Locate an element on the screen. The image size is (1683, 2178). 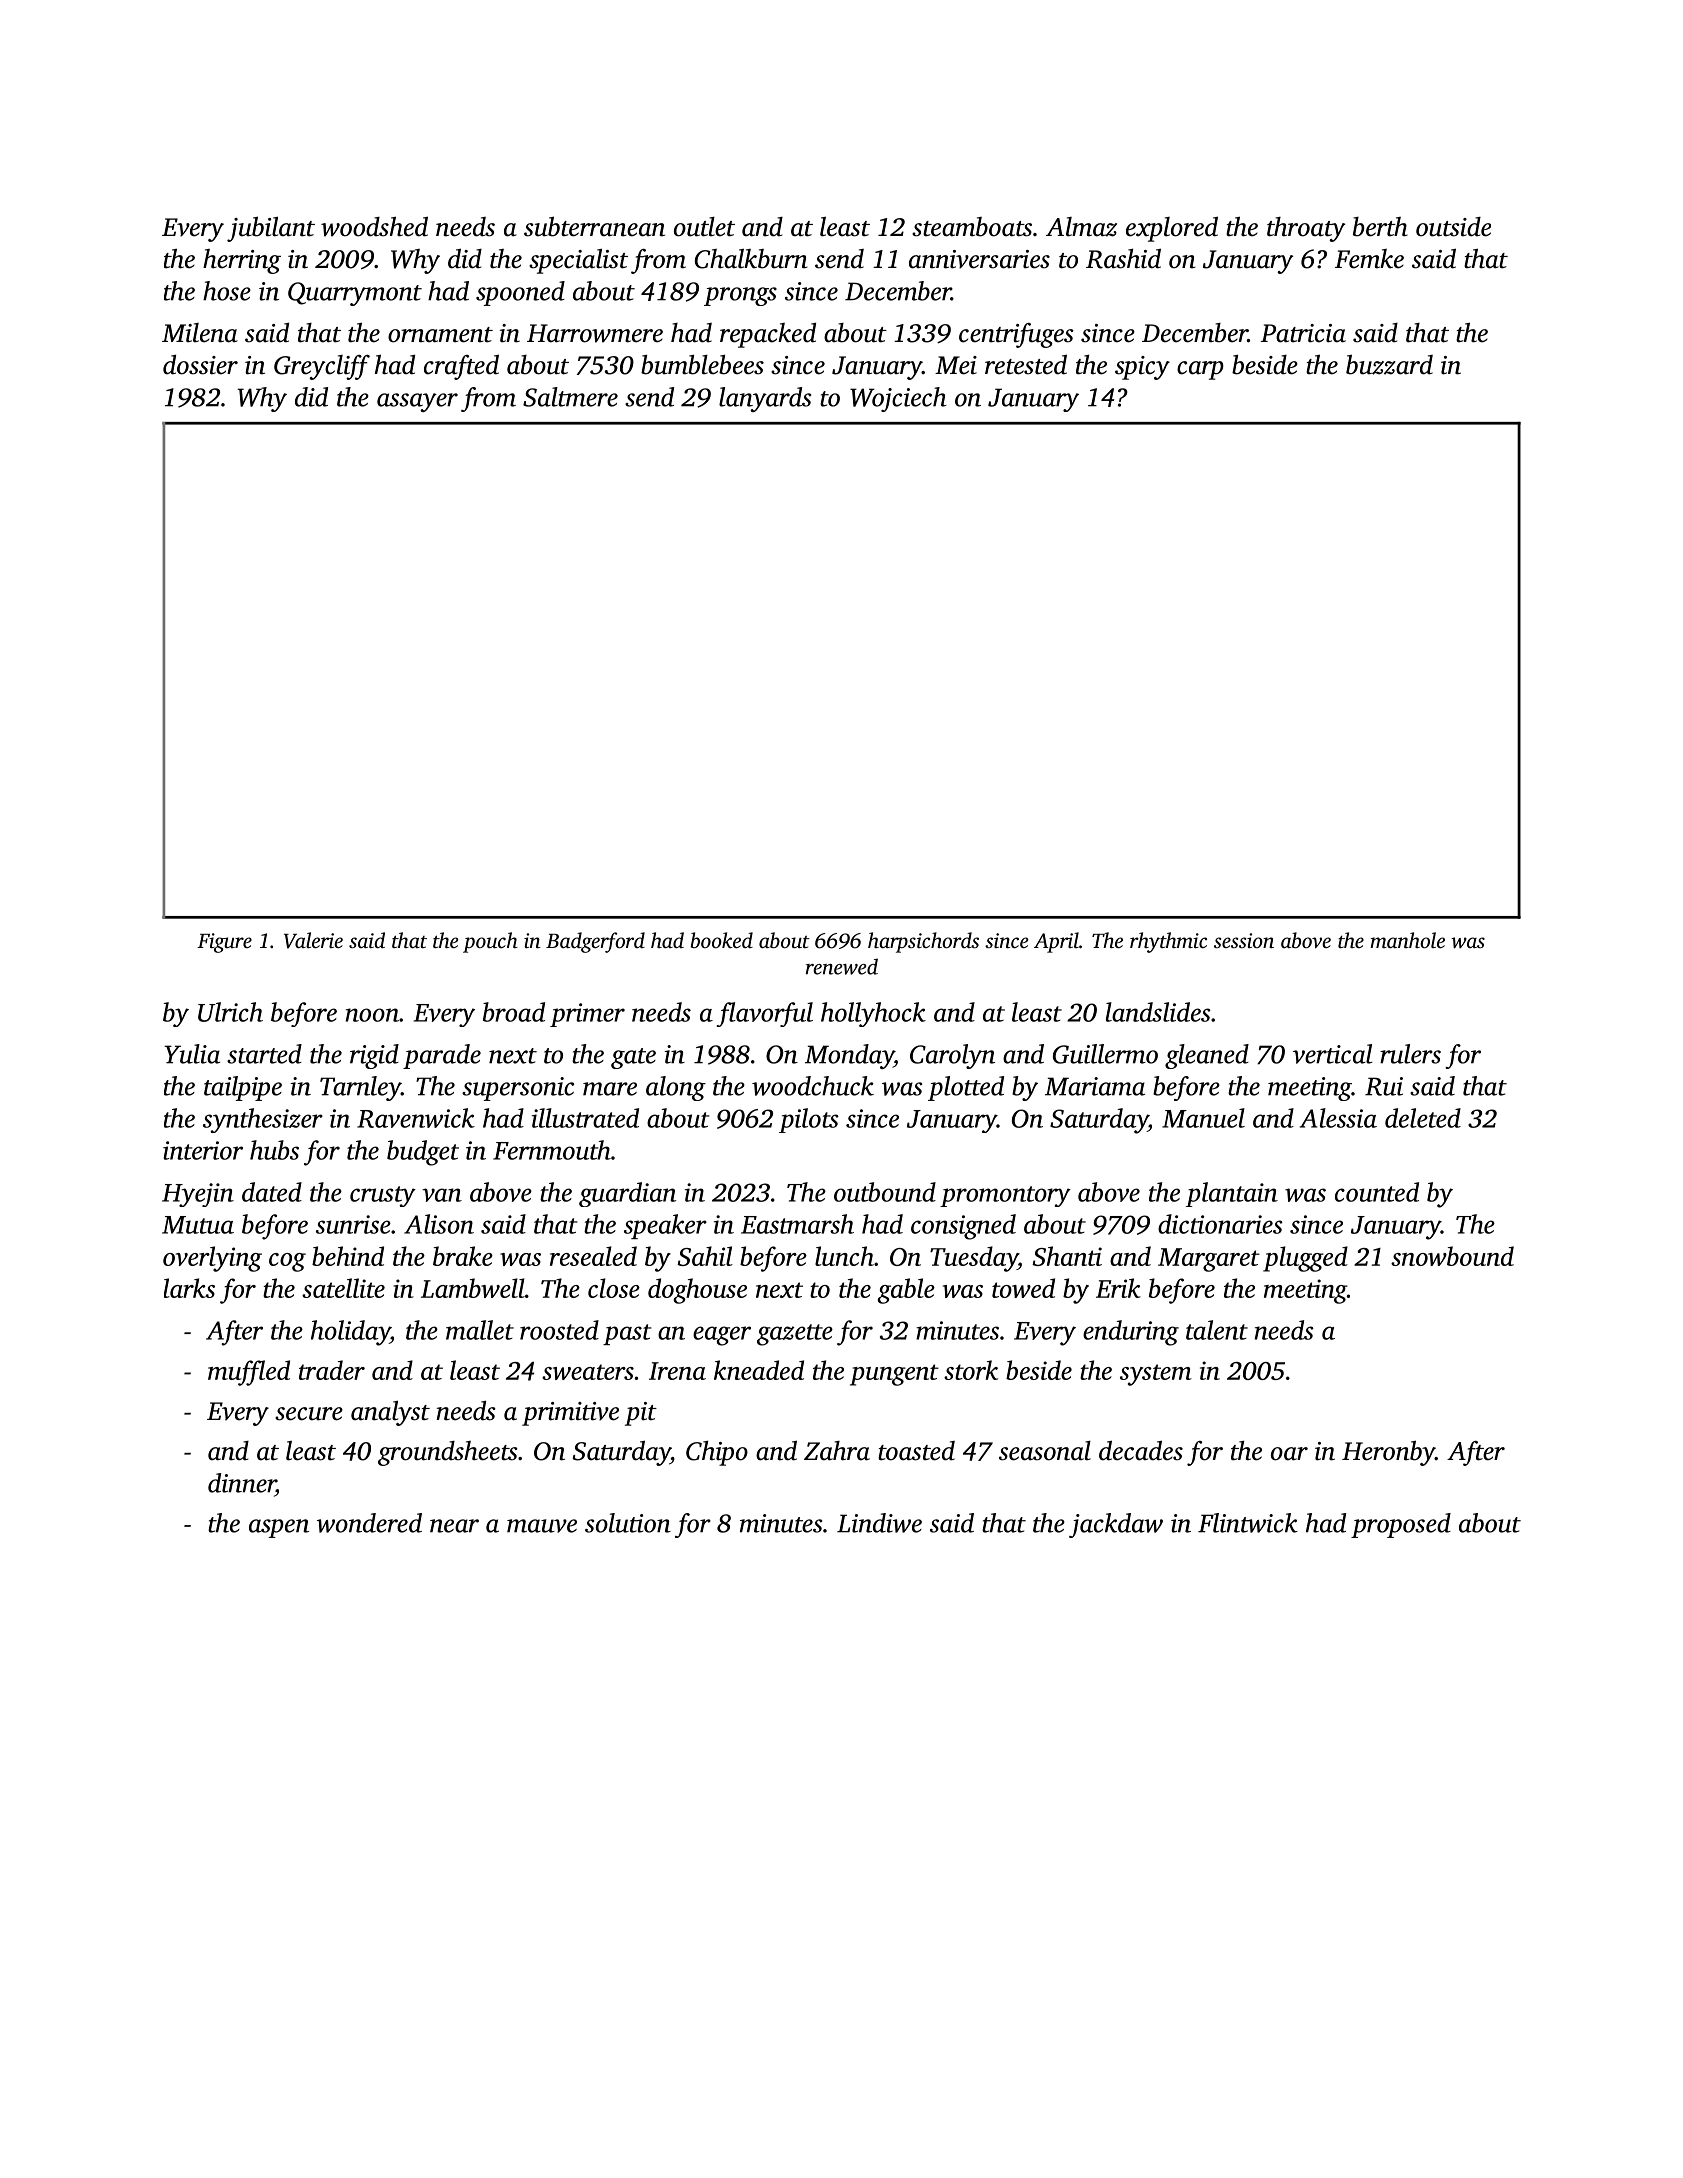
Yulia is located at coordinates (192, 1054).
